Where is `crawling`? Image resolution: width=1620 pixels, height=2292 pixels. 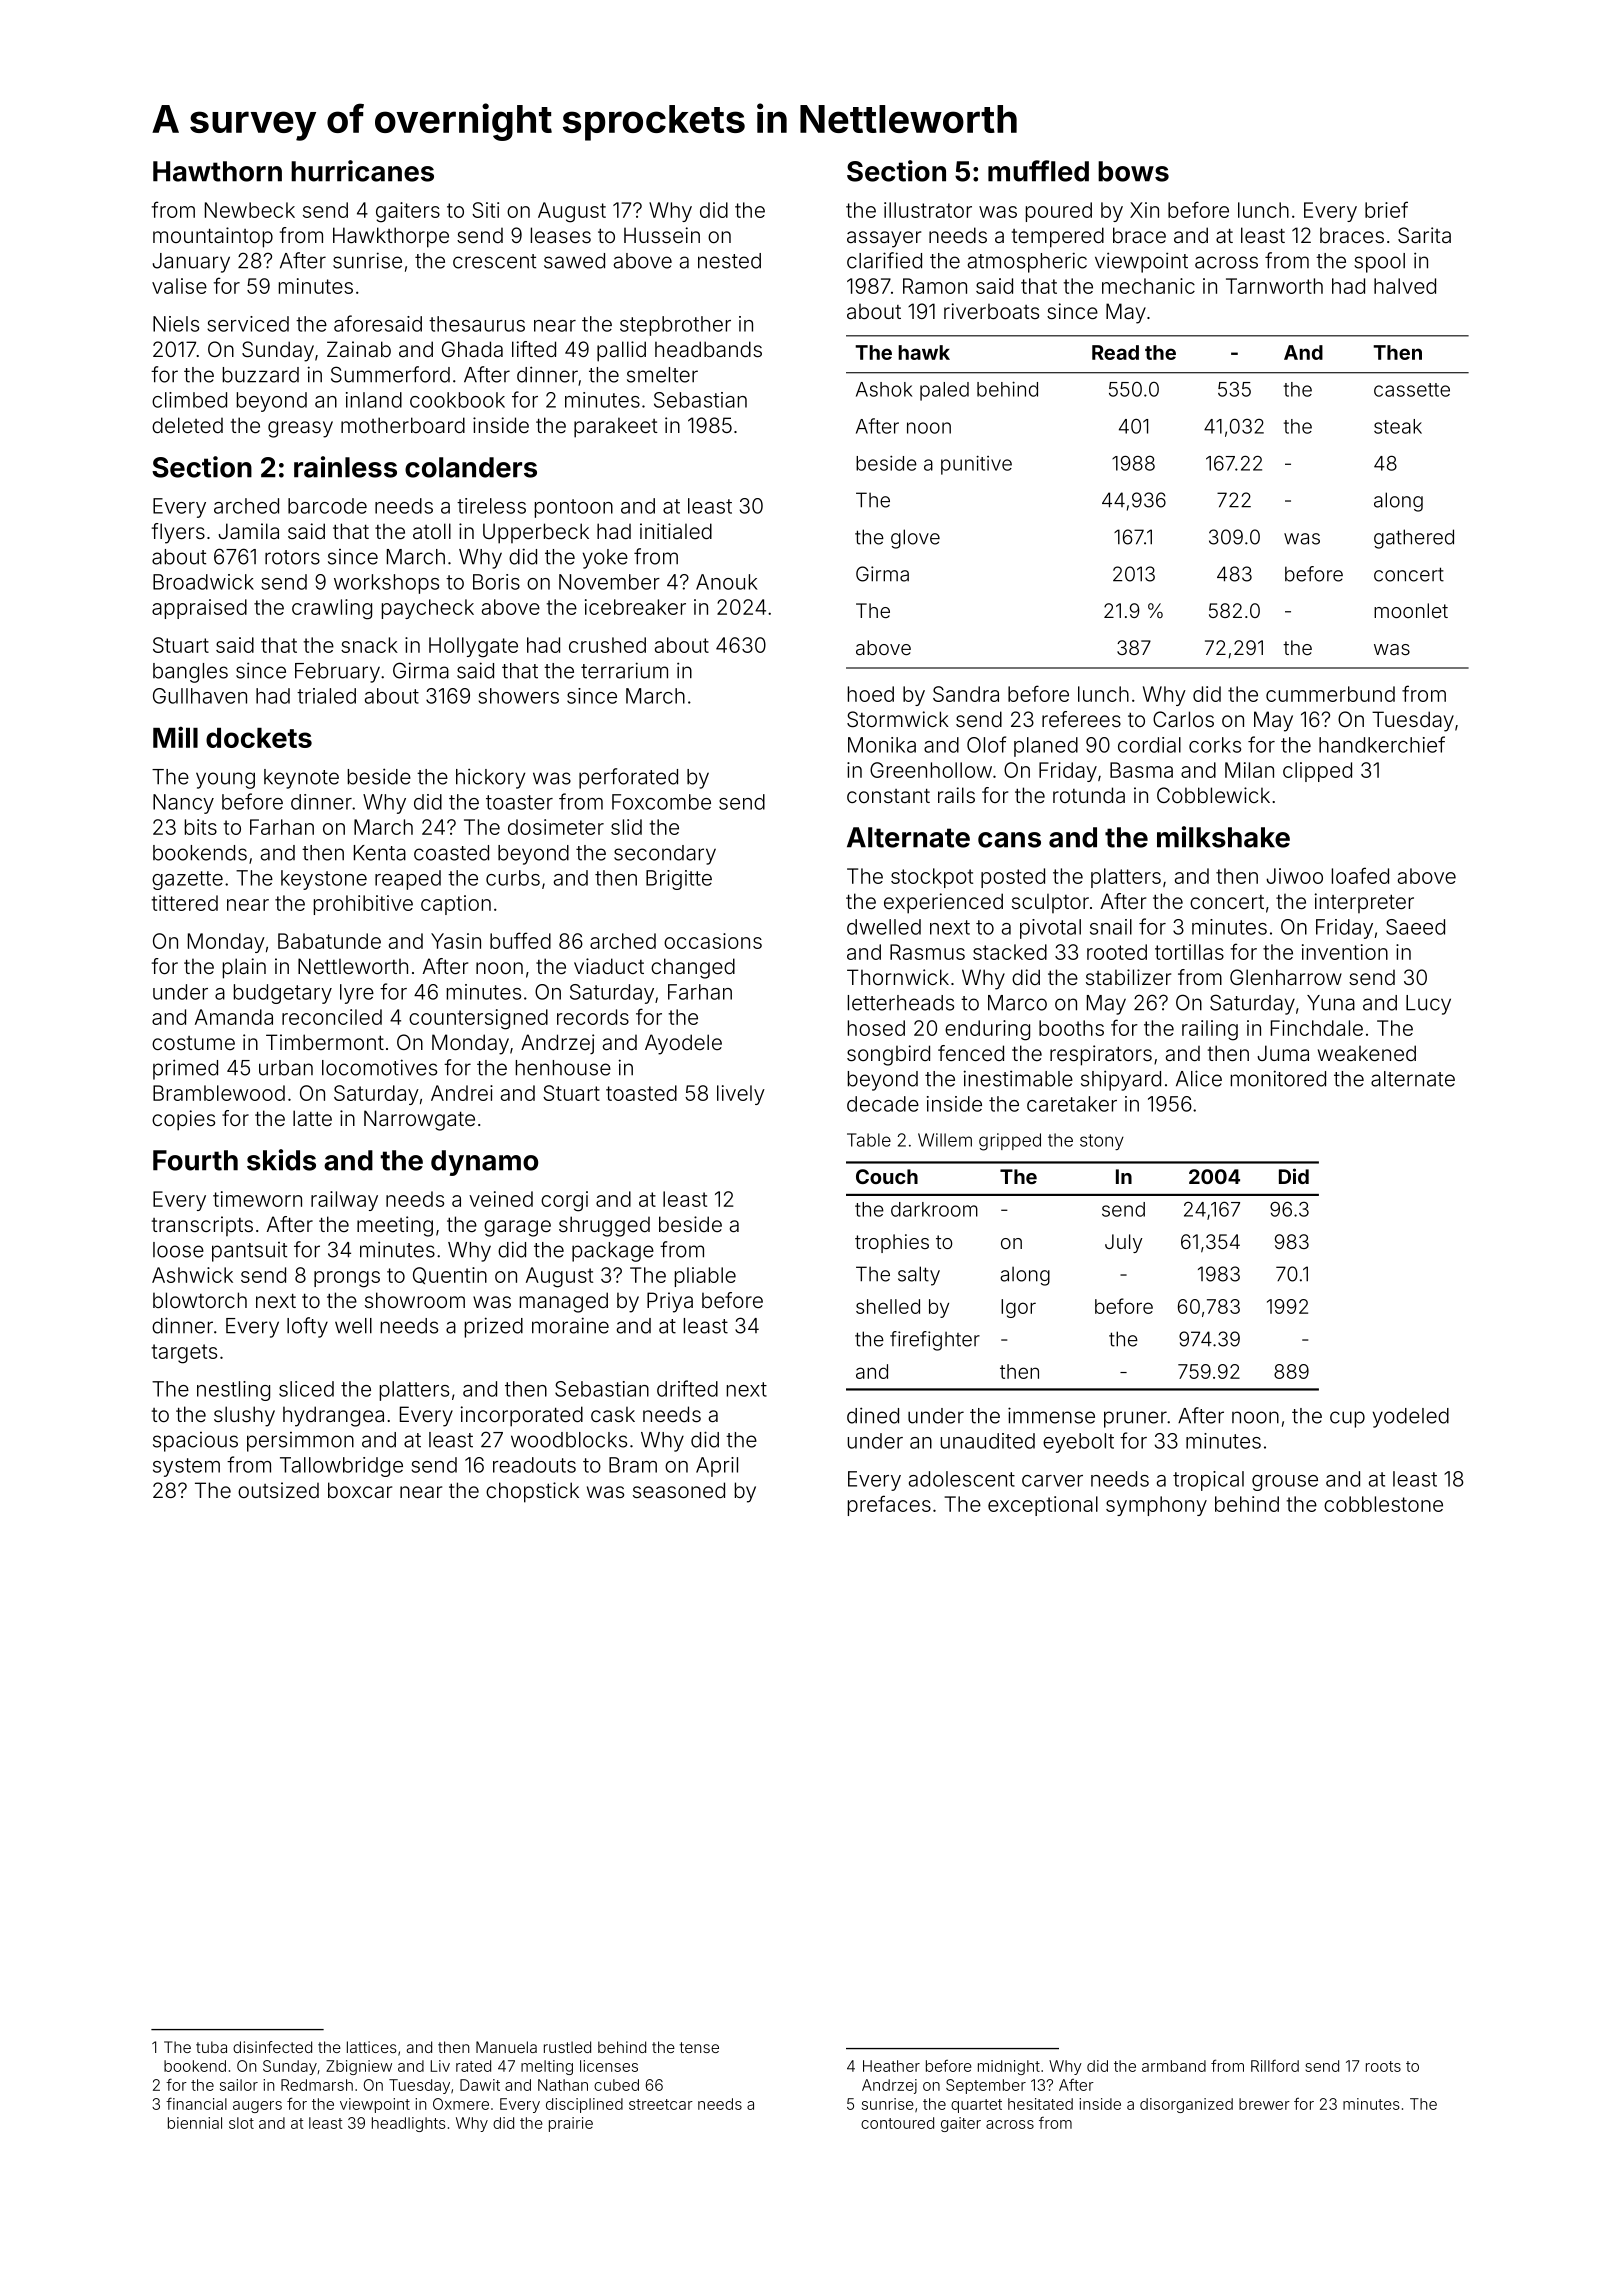
crawling is located at coordinates (332, 609).
